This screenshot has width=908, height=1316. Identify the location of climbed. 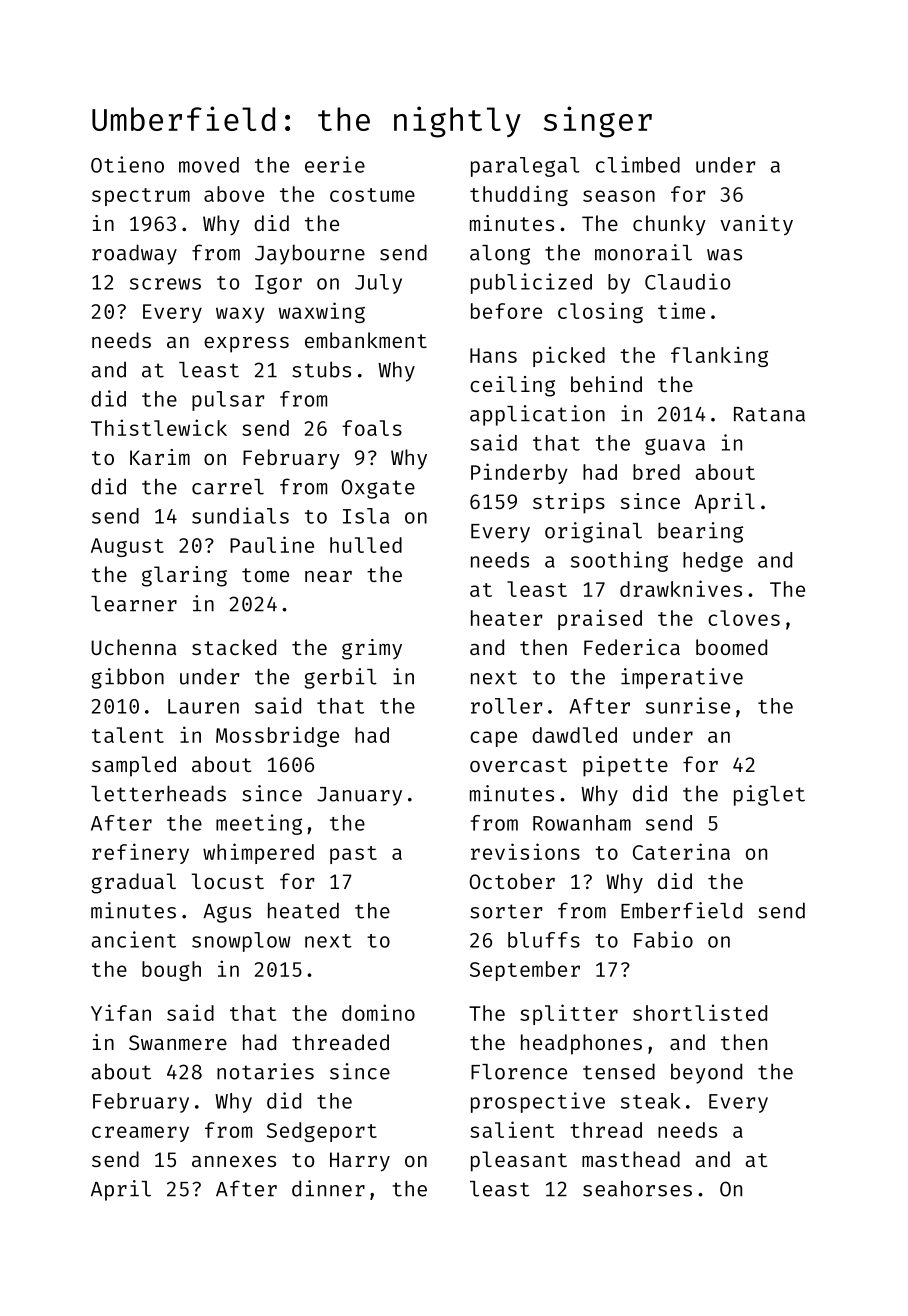
(638, 164).
